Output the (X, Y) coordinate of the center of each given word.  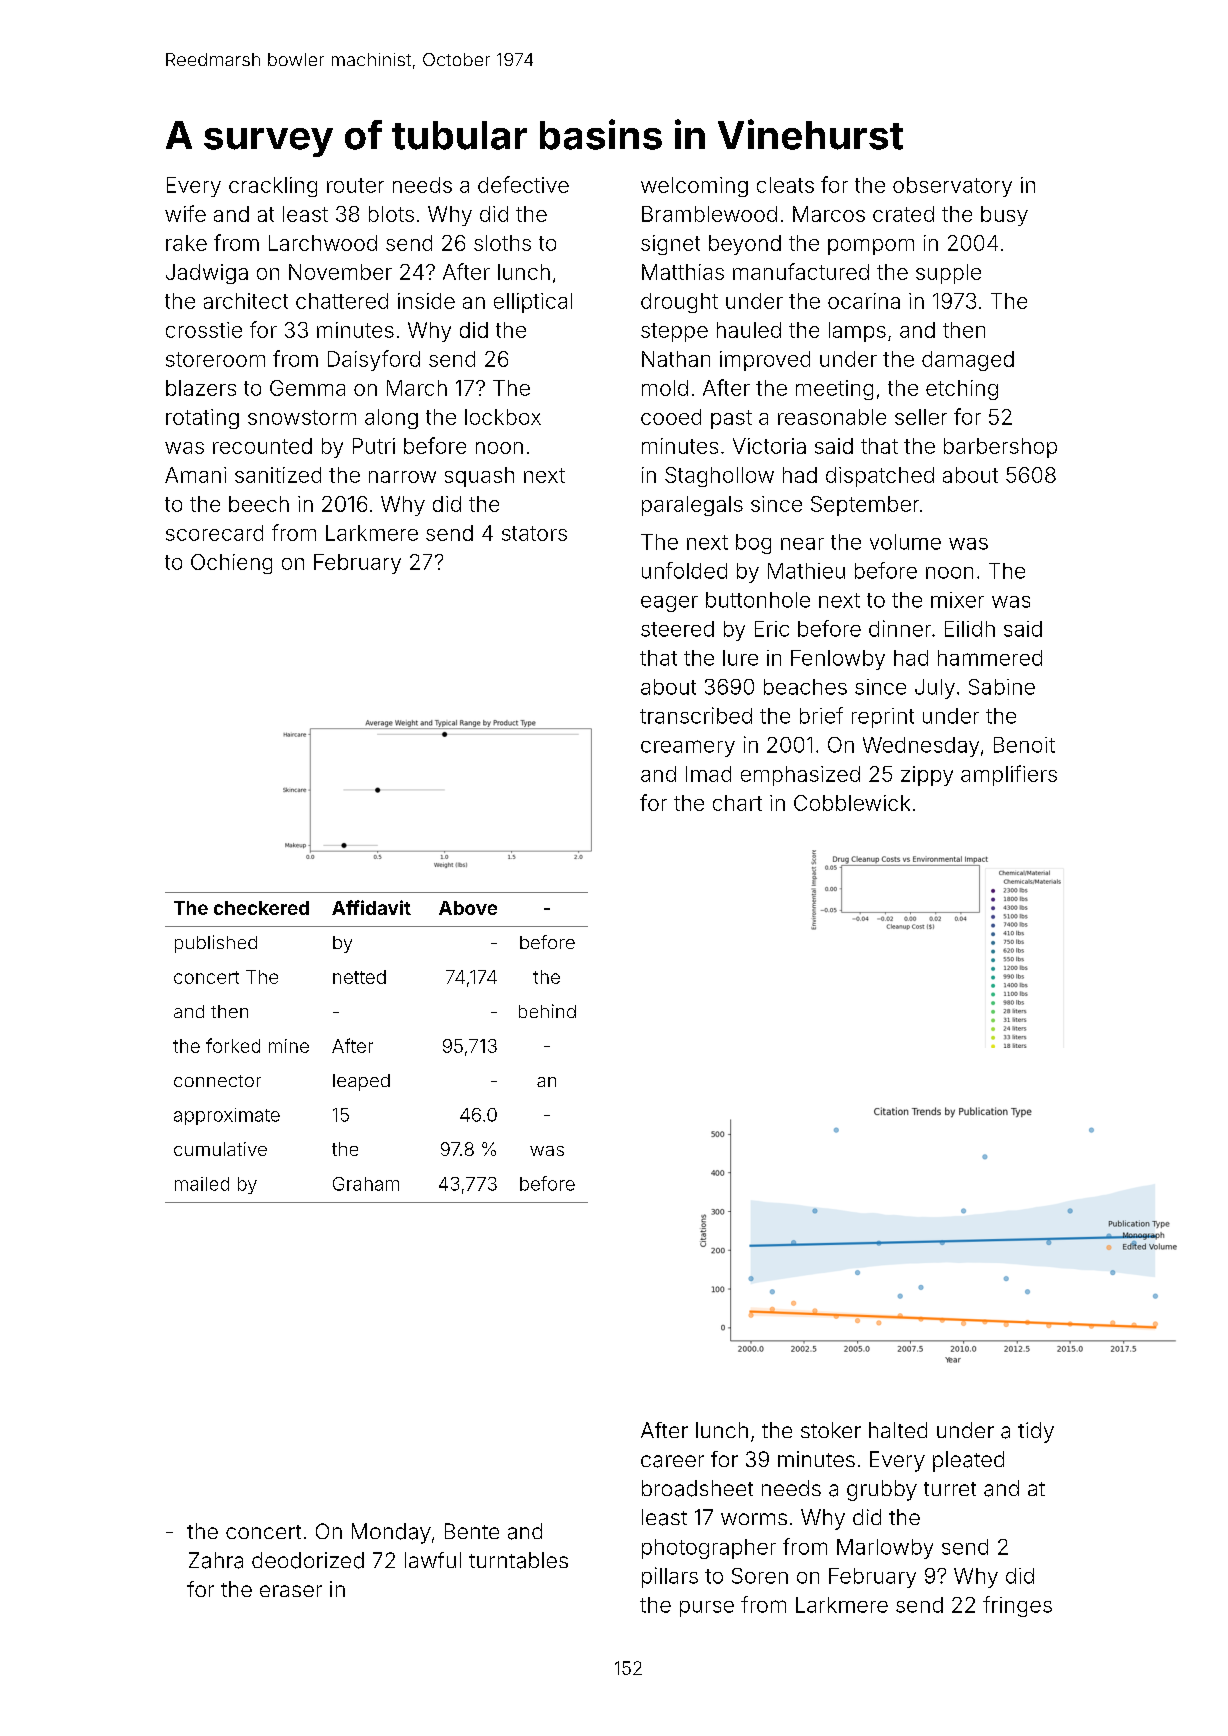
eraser (291, 1591)
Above (468, 908)
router (355, 185)
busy (1004, 216)
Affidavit (371, 907)
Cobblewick (852, 803)
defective (523, 184)
